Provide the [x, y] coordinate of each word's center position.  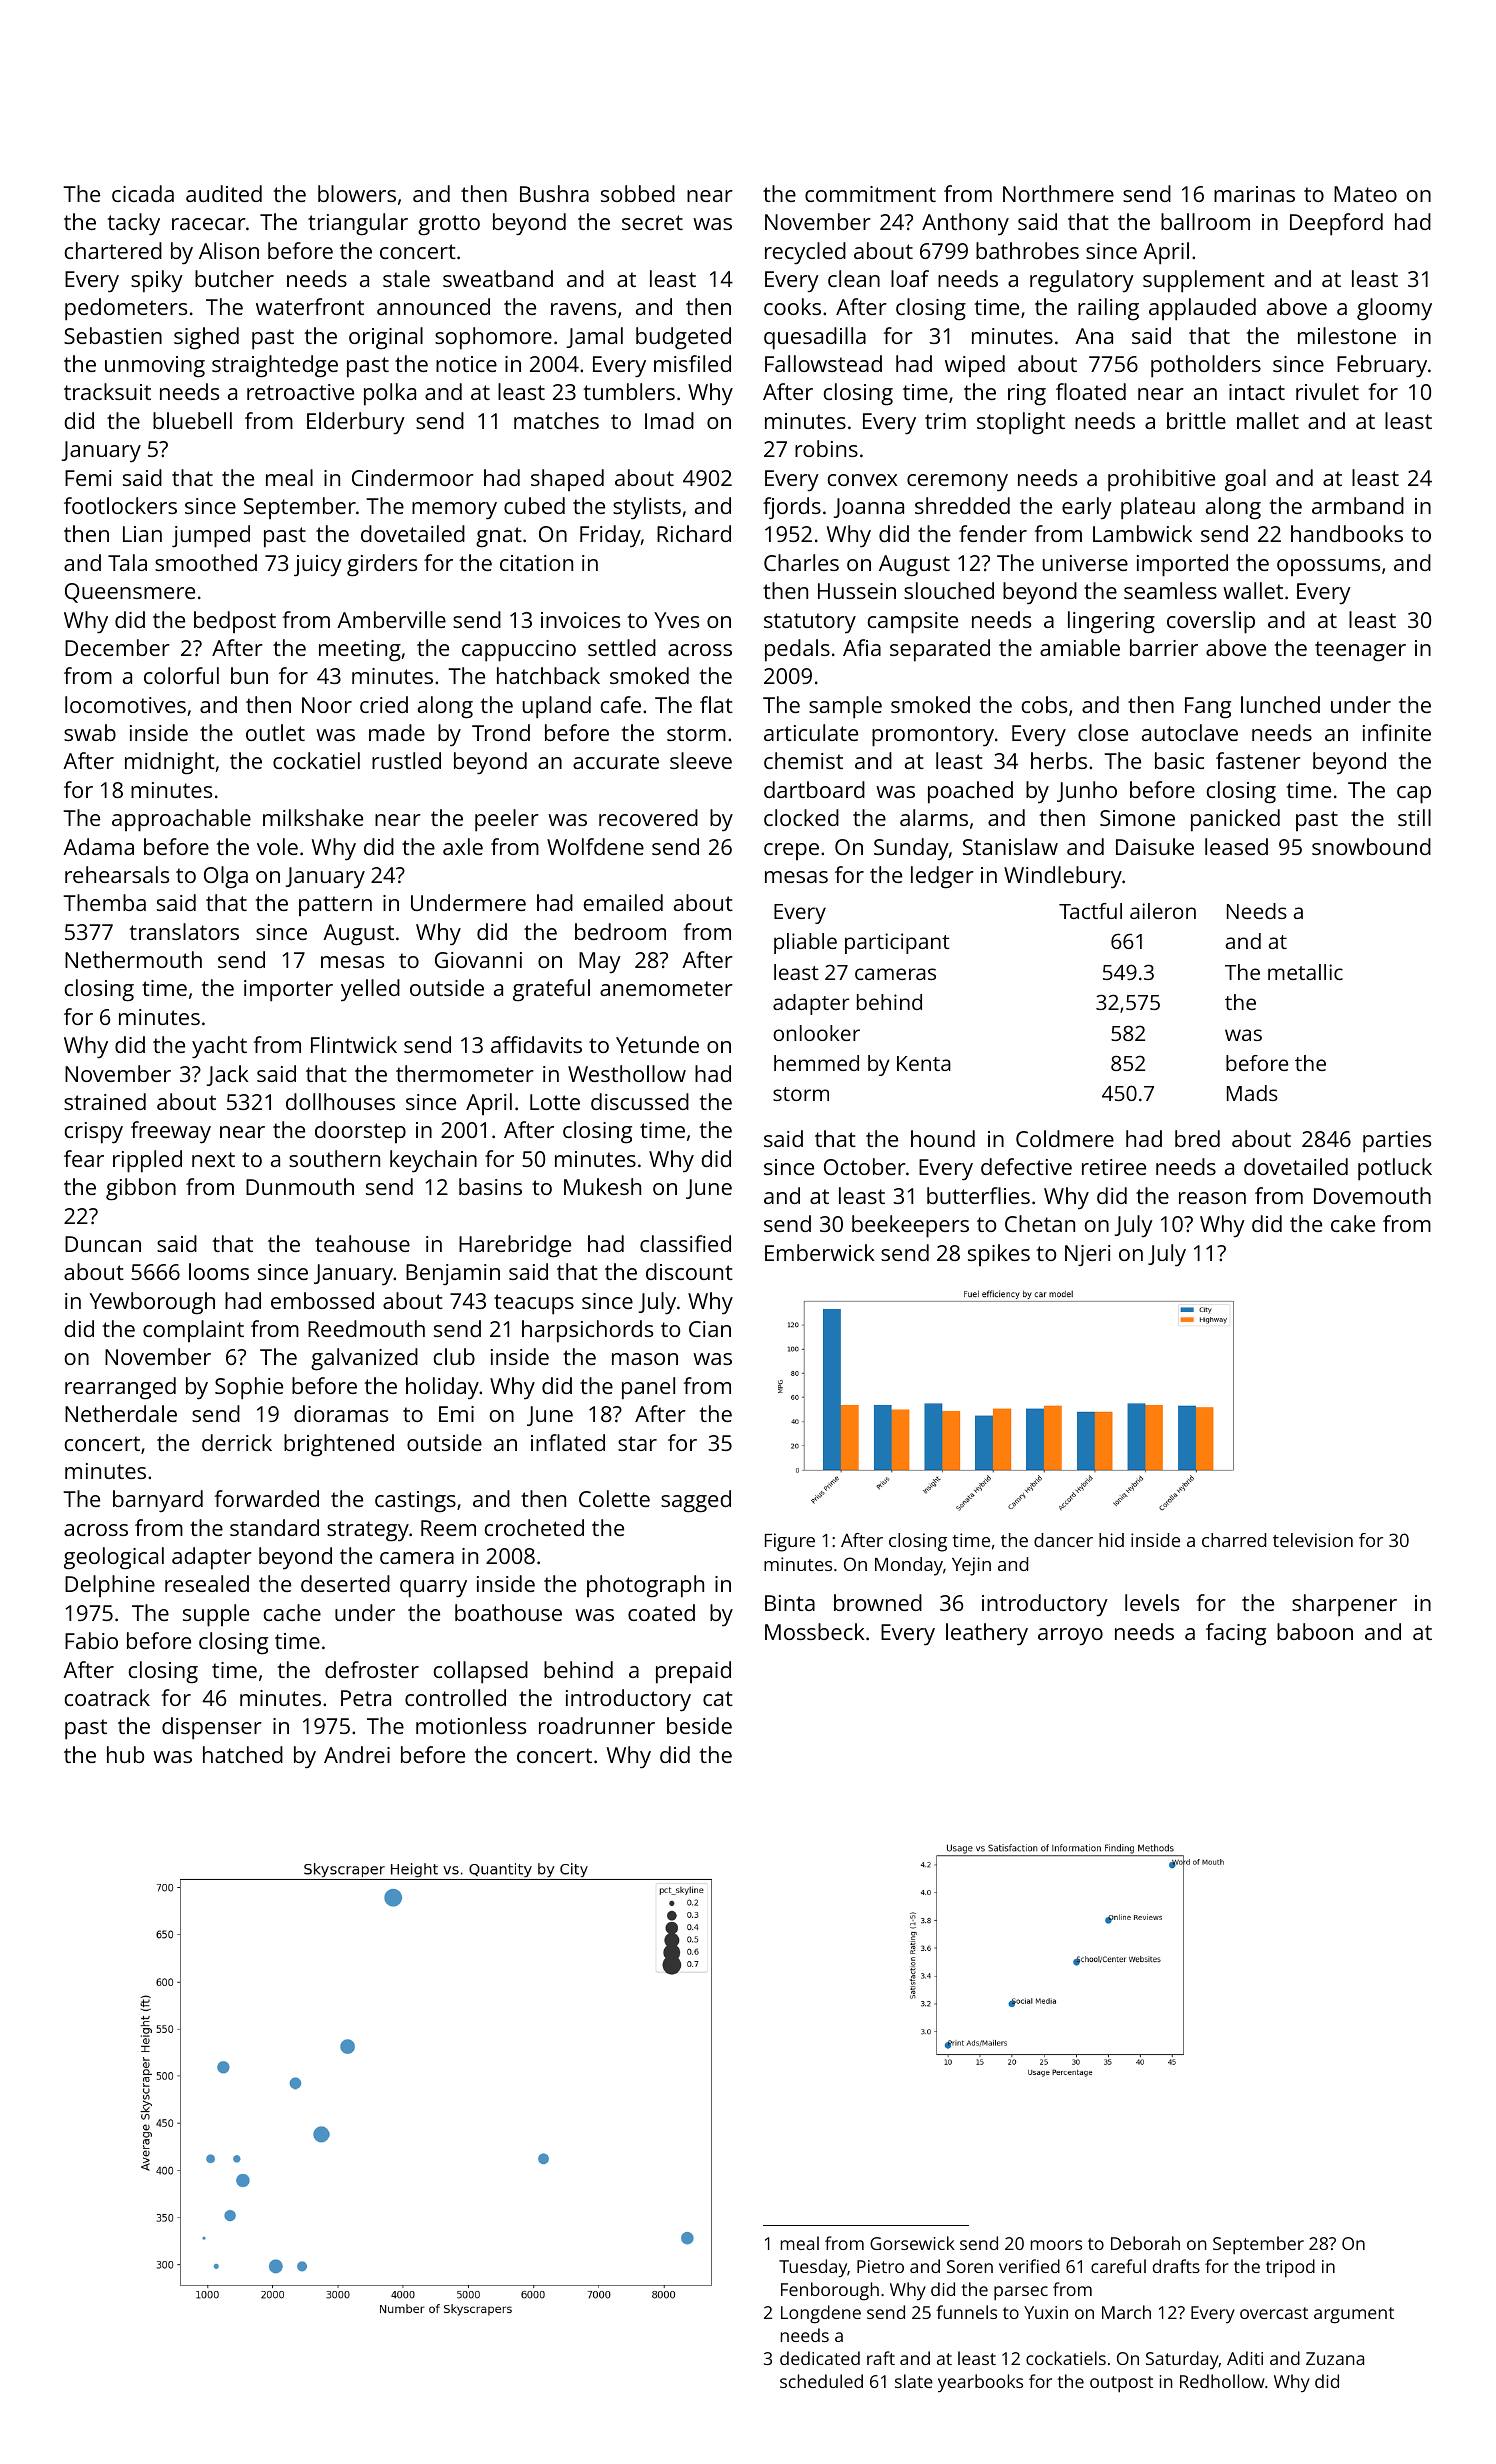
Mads [1252, 1093]
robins [826, 448]
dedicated [820, 2358]
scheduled [821, 2381]
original [386, 338]
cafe [621, 704]
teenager [1360, 651]
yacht [219, 1047]
